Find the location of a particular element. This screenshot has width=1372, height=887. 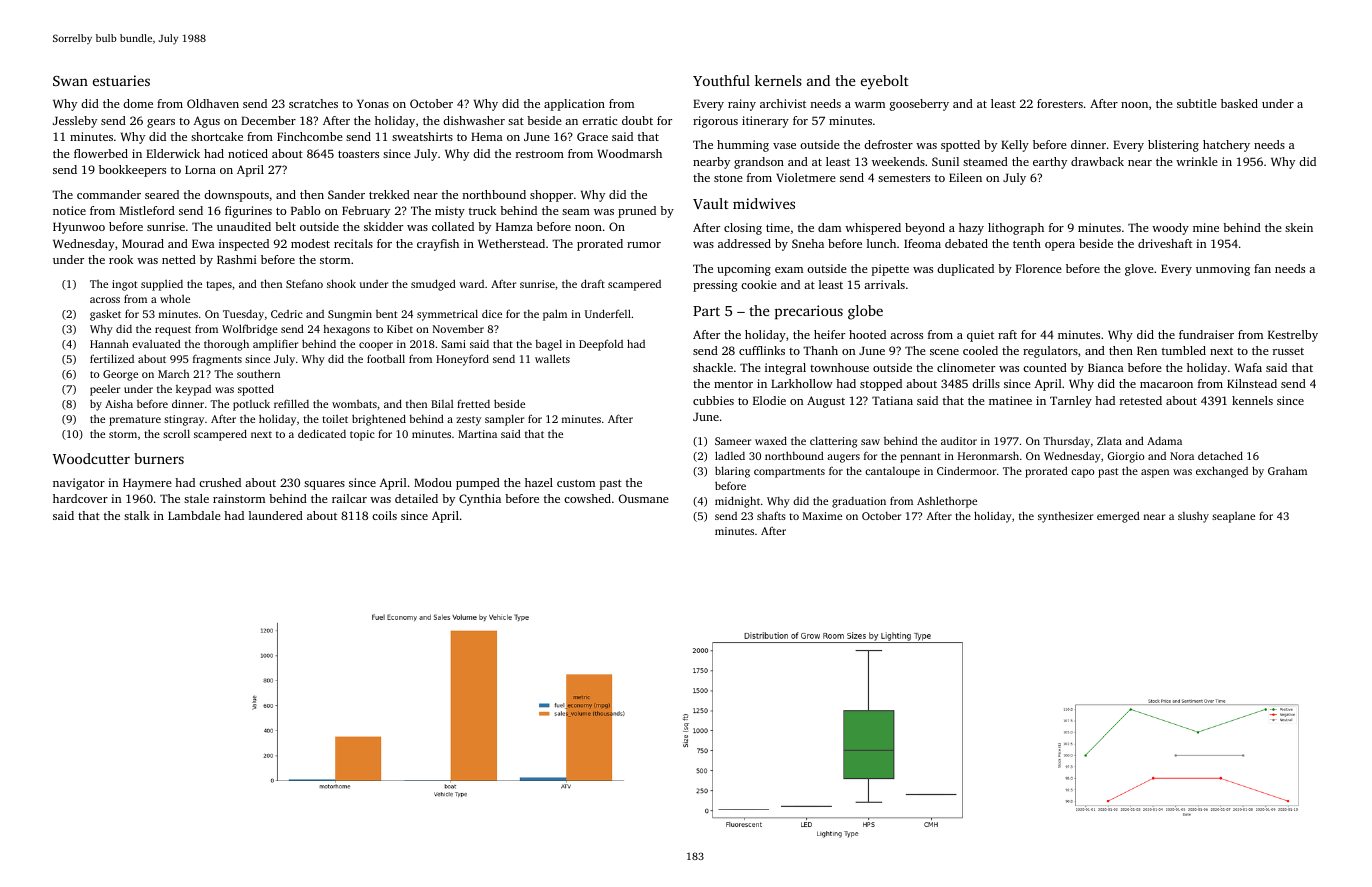

Cynthia is located at coordinates (480, 500).
